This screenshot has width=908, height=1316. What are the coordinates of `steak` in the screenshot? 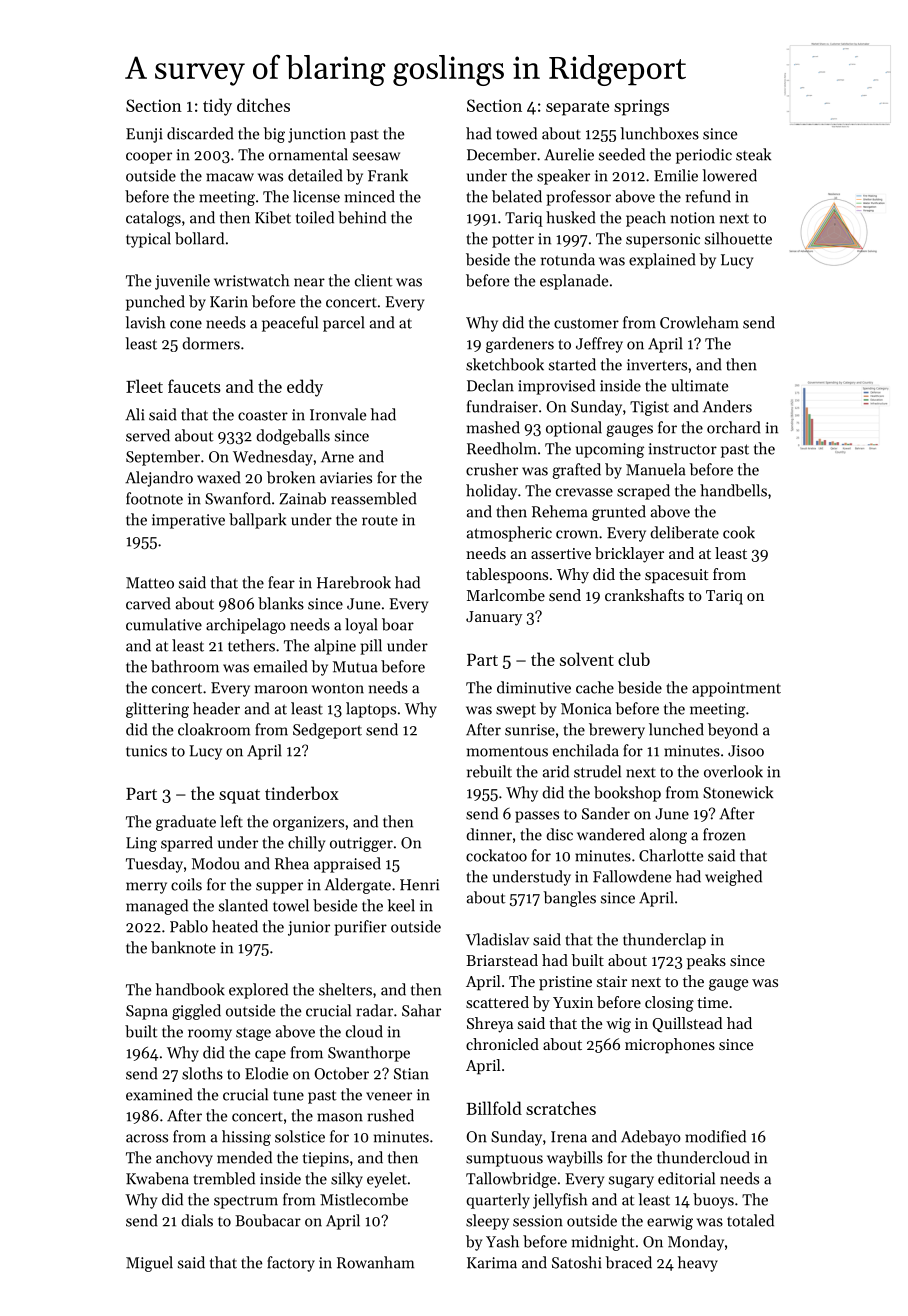 It's located at (753, 154).
